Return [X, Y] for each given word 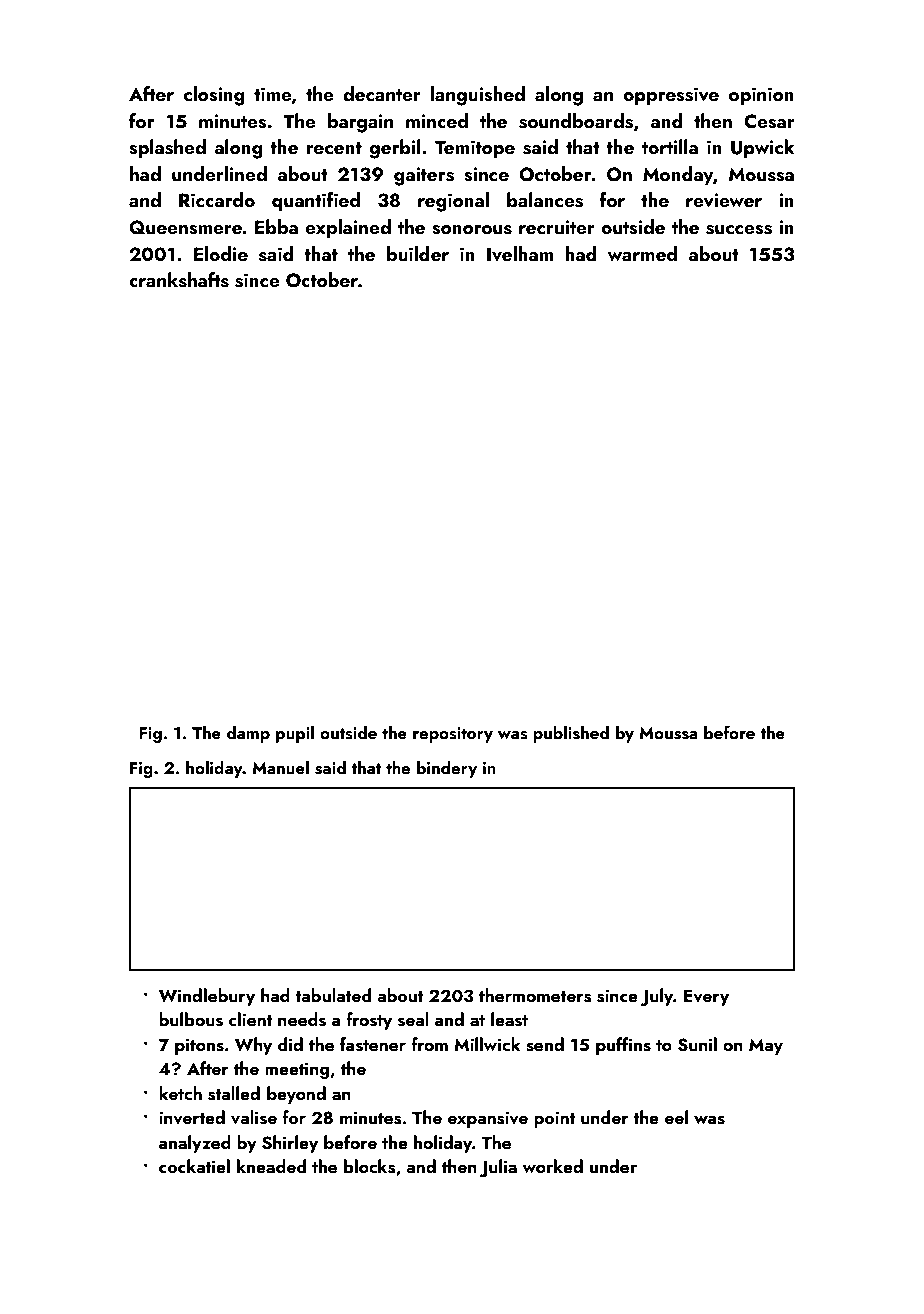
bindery [447, 769]
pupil [295, 734]
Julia [498, 1168]
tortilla [670, 146]
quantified [316, 201]
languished [478, 96]
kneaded [271, 1166]
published [571, 734]
